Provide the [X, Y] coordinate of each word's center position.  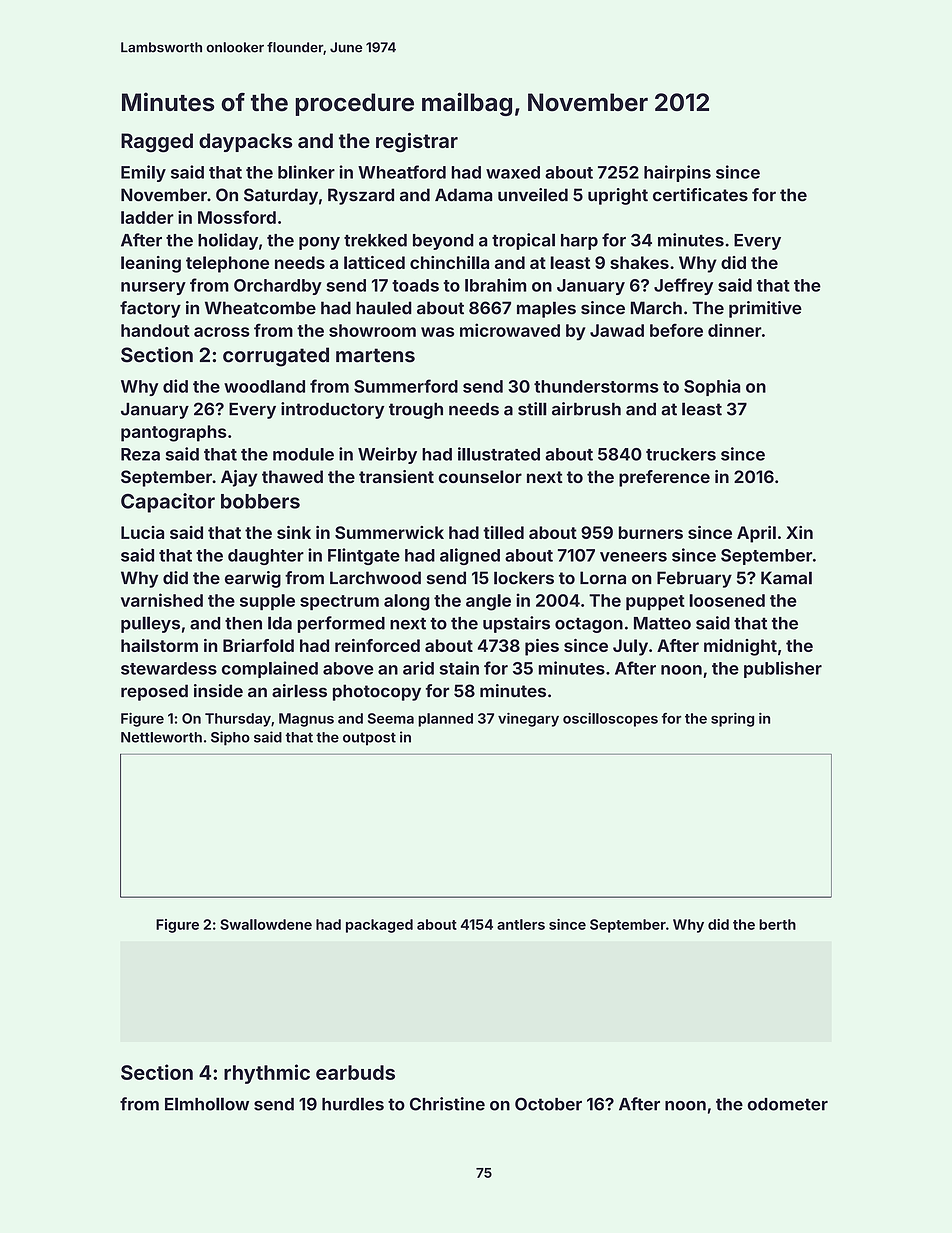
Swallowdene [266, 924]
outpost [369, 739]
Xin [799, 532]
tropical [523, 241]
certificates [700, 195]
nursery [153, 288]
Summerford [406, 386]
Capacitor [168, 503]
